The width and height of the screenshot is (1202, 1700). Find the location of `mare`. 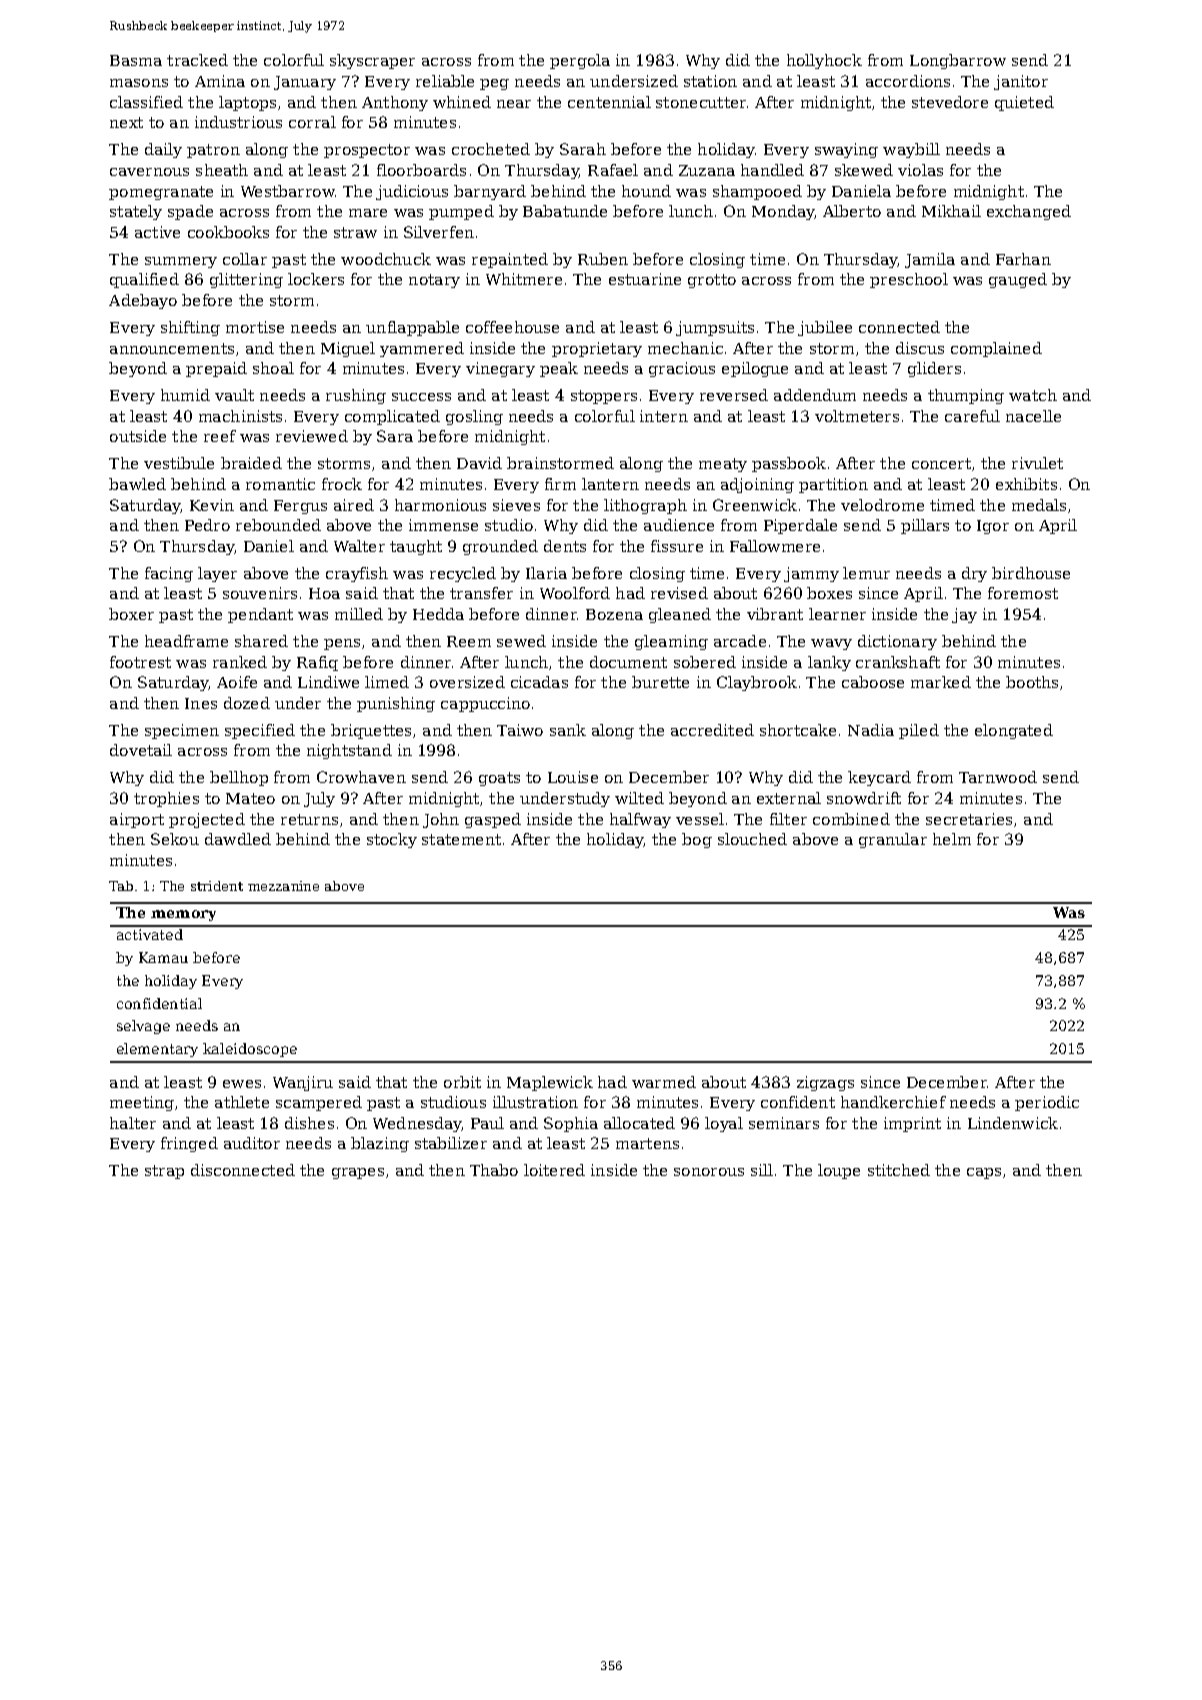

mare is located at coordinates (368, 213).
